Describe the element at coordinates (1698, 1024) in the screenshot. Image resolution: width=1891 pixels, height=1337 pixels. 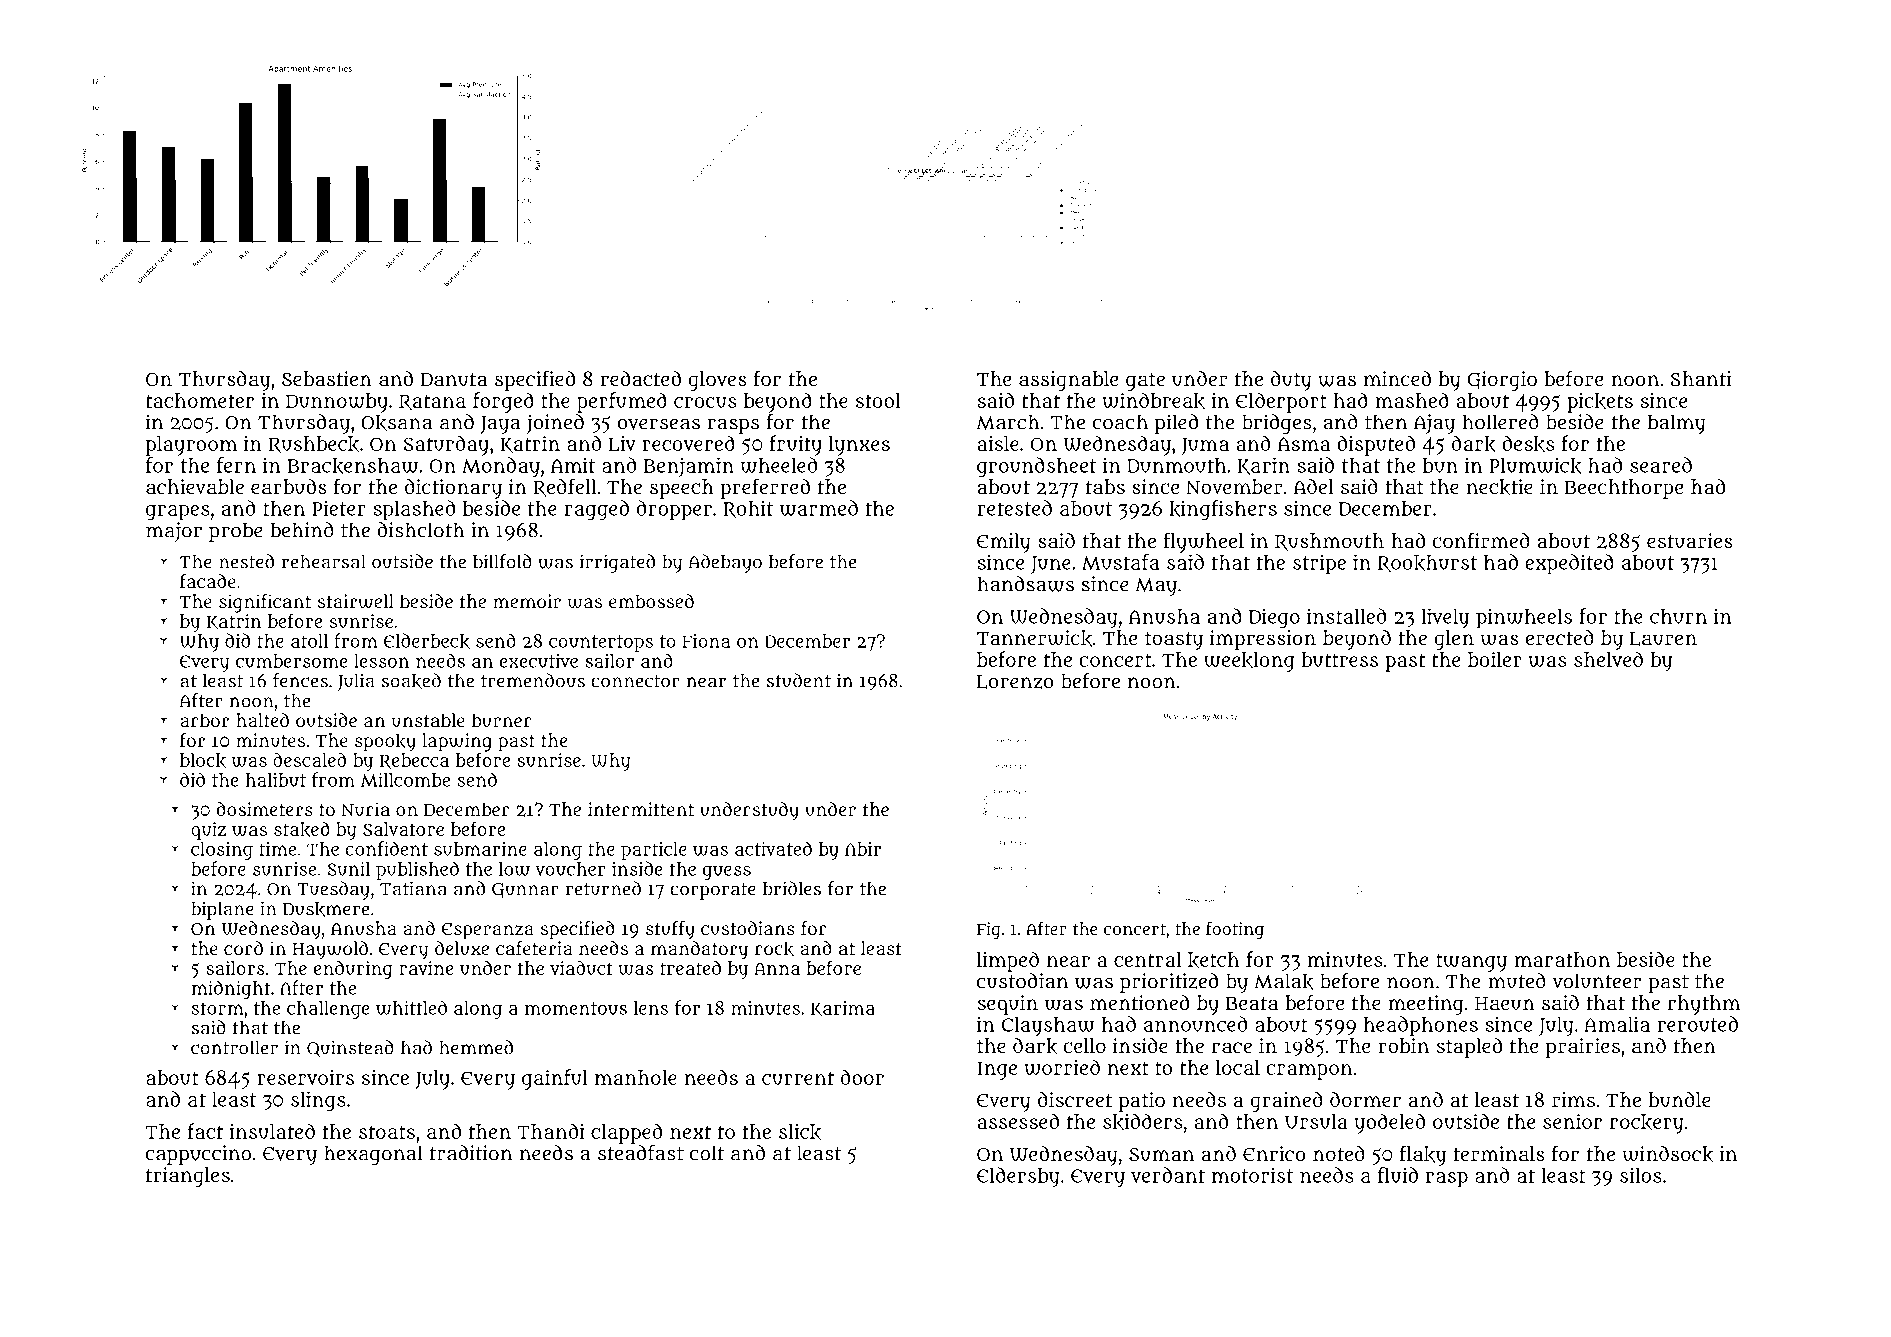
I see `rerouted` at that location.
